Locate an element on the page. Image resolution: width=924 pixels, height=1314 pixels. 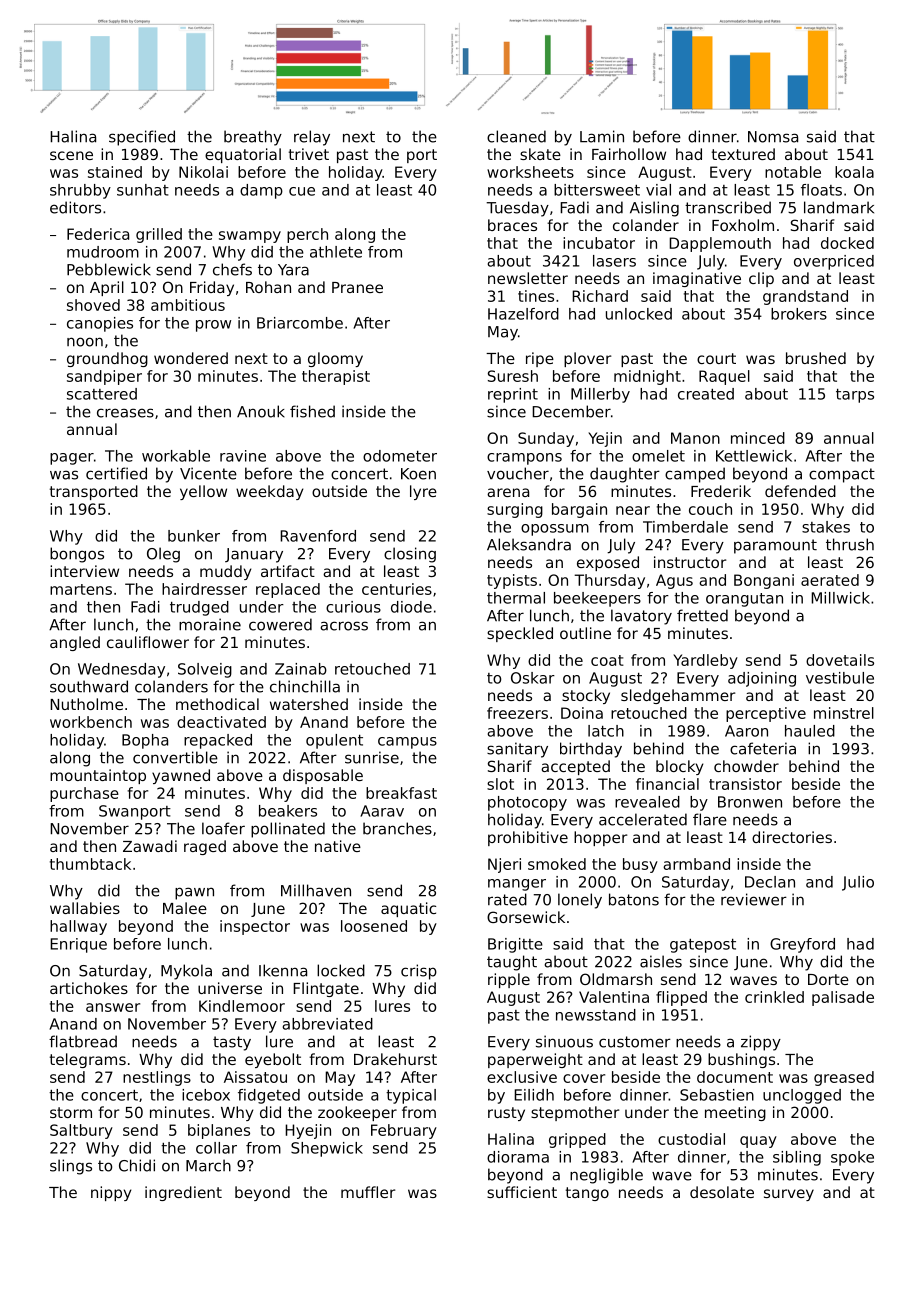
scene is located at coordinates (71, 155).
